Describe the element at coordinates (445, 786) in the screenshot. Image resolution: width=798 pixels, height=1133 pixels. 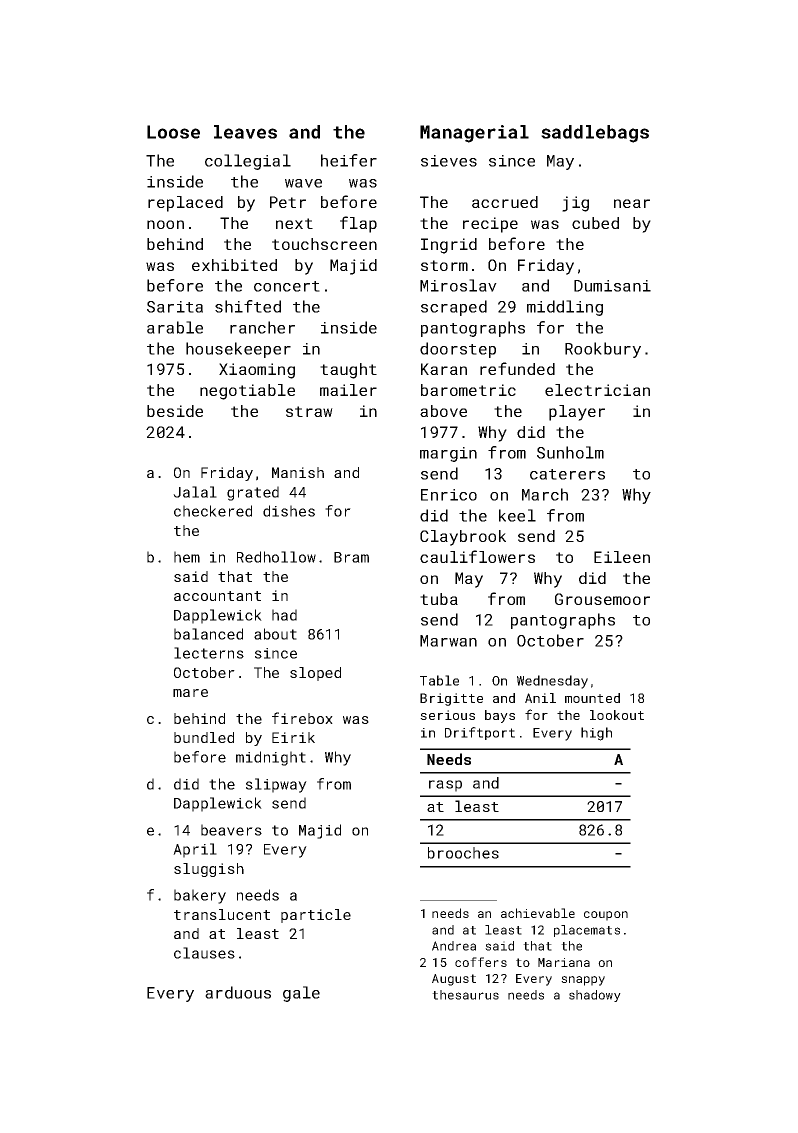
I see `rasp` at that location.
